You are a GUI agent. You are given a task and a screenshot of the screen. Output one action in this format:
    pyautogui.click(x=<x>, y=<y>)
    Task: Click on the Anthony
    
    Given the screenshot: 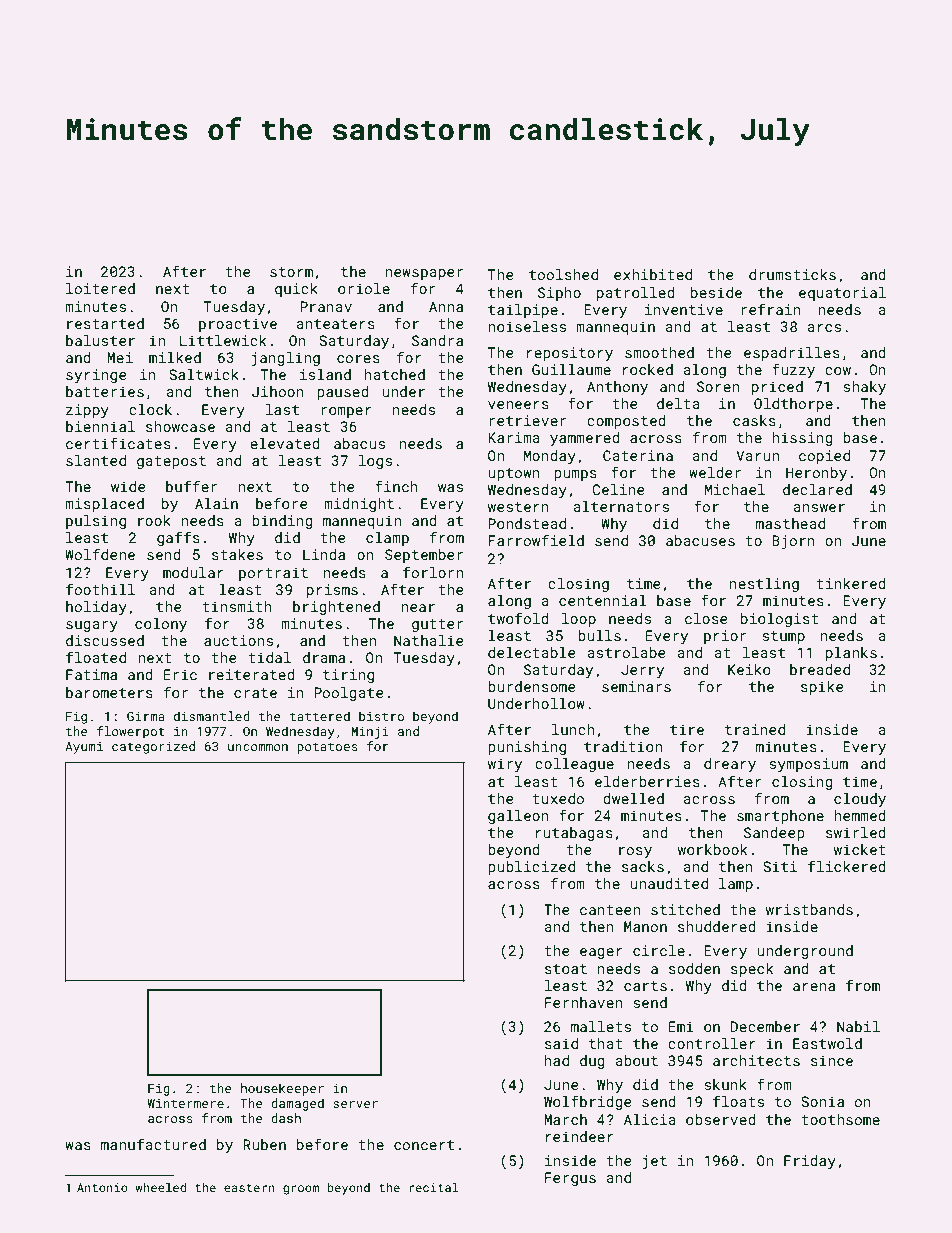 What is the action you would take?
    pyautogui.click(x=617, y=388)
